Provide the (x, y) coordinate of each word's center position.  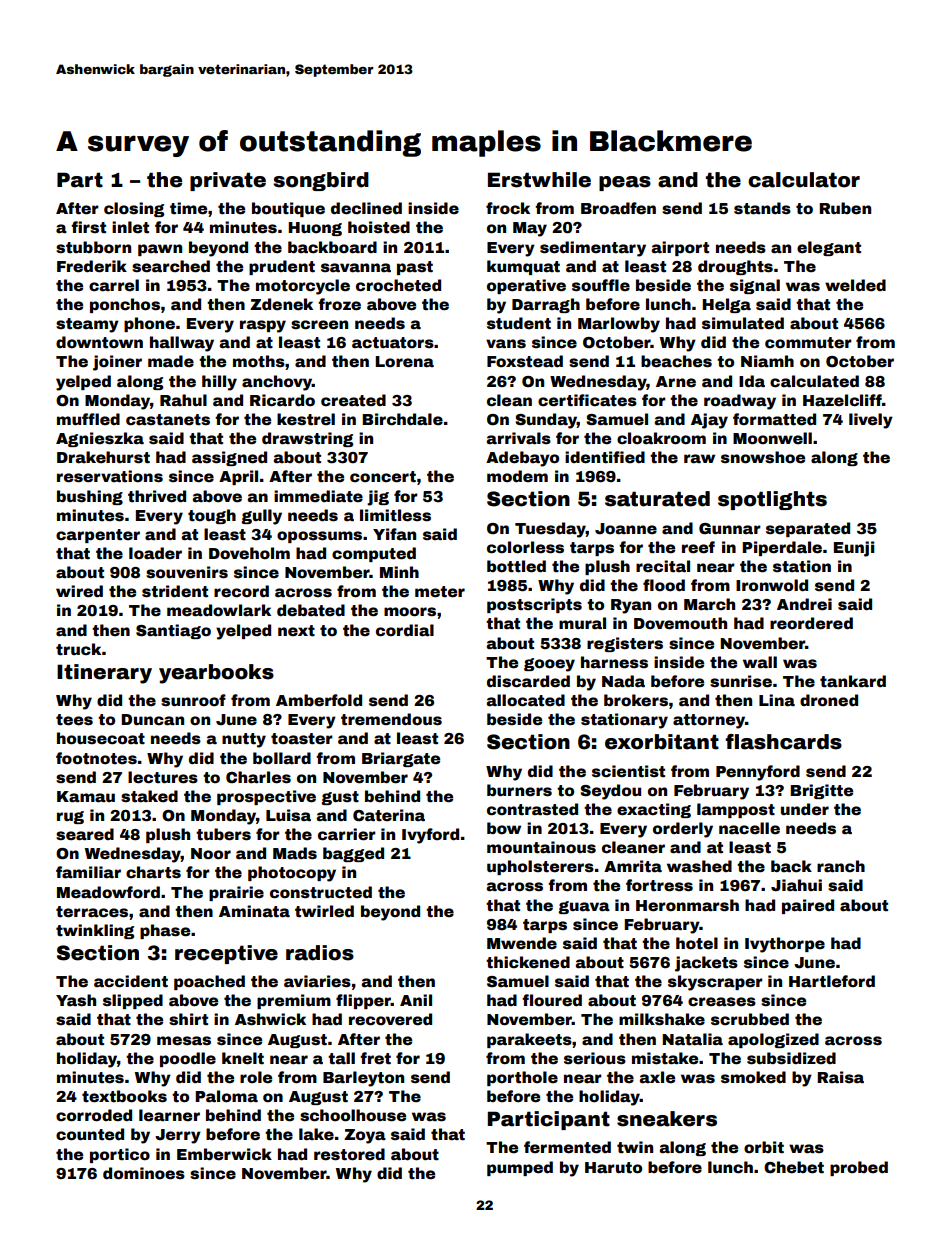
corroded (94, 1115)
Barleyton (363, 1079)
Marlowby (619, 325)
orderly (683, 830)
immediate (318, 496)
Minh (399, 572)
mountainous (541, 847)
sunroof (193, 700)
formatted (774, 419)
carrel (114, 285)
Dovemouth (680, 623)
